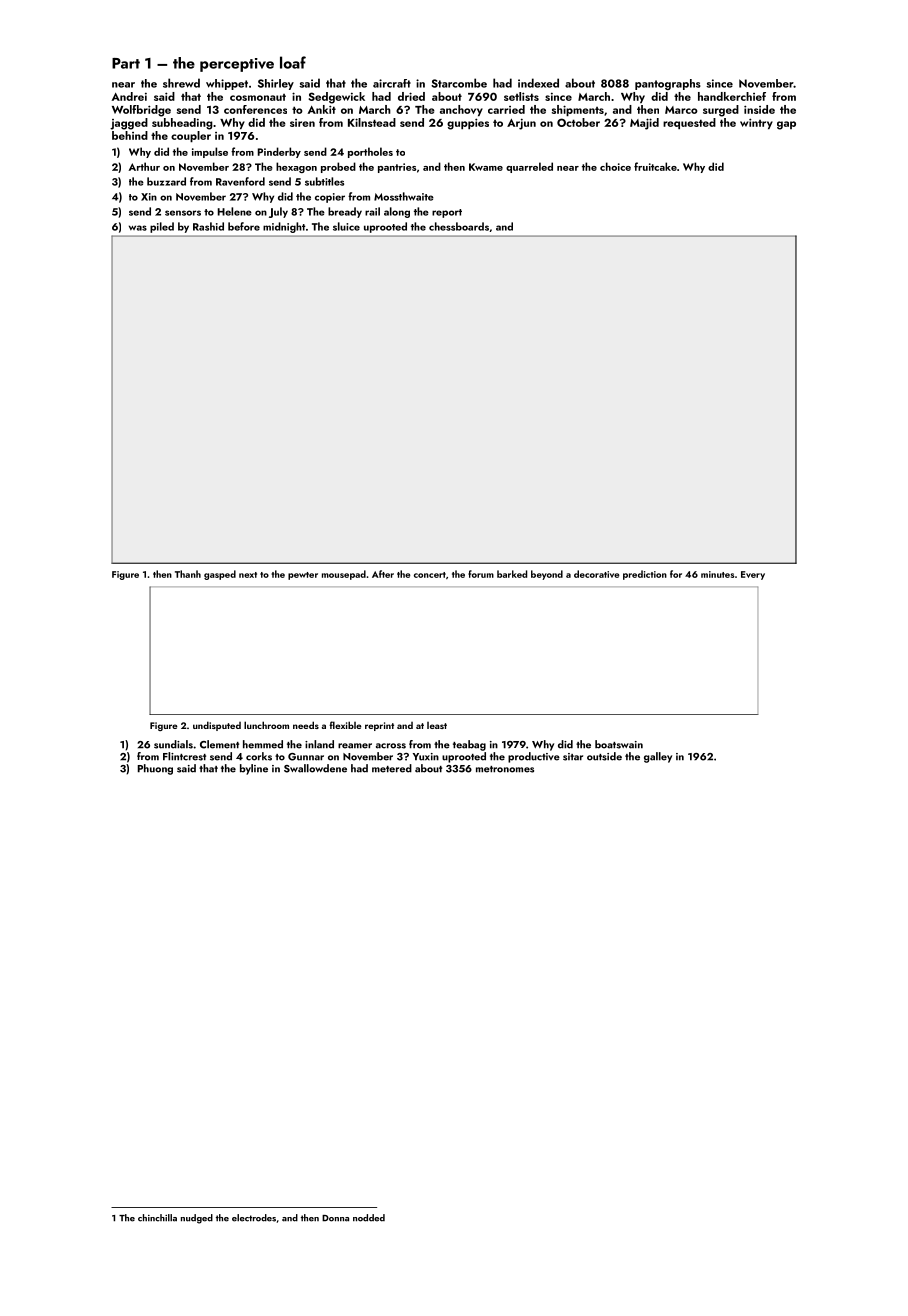  I want to click on indexed, so click(538, 83).
